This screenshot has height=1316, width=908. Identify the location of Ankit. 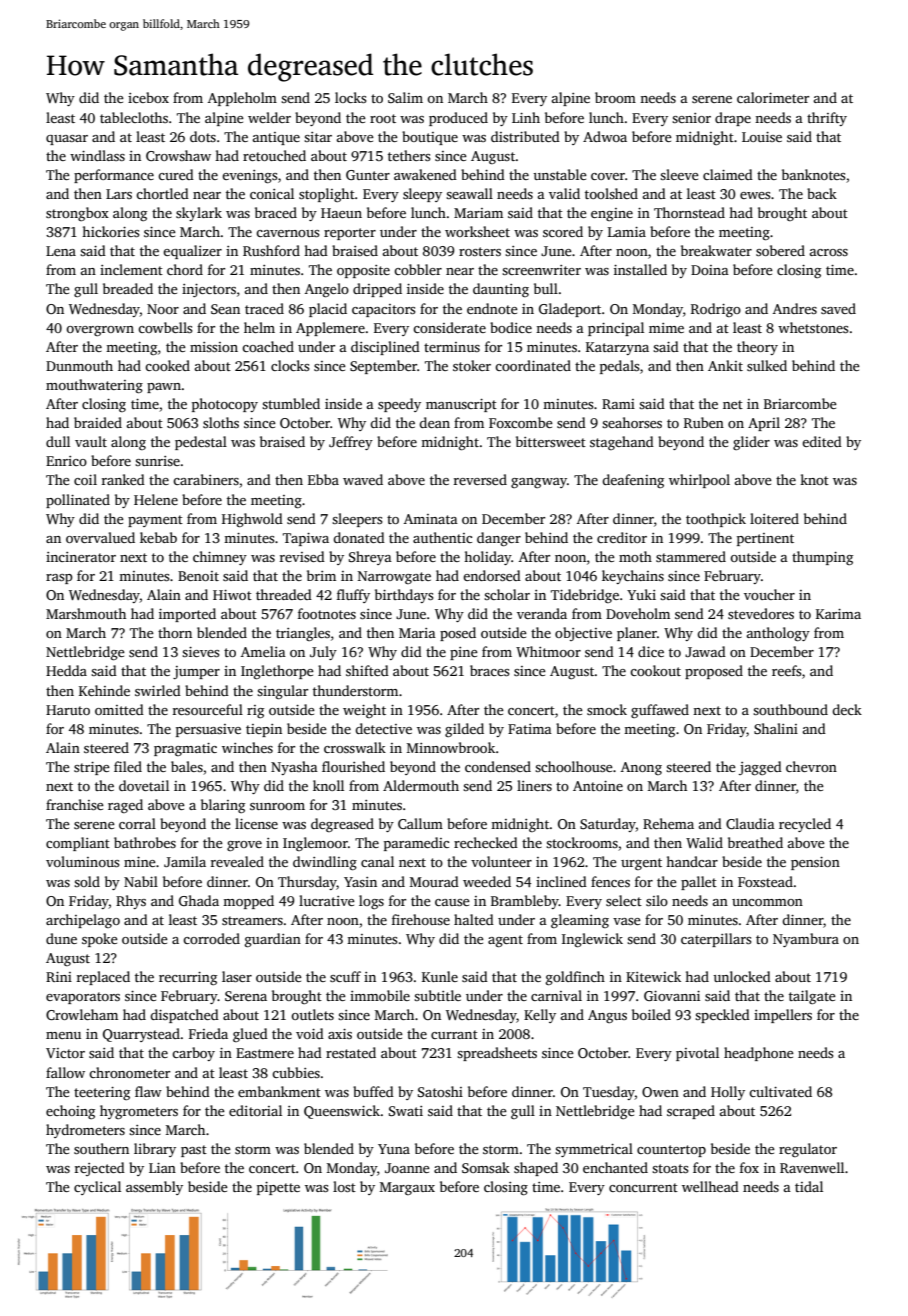
(725, 365).
